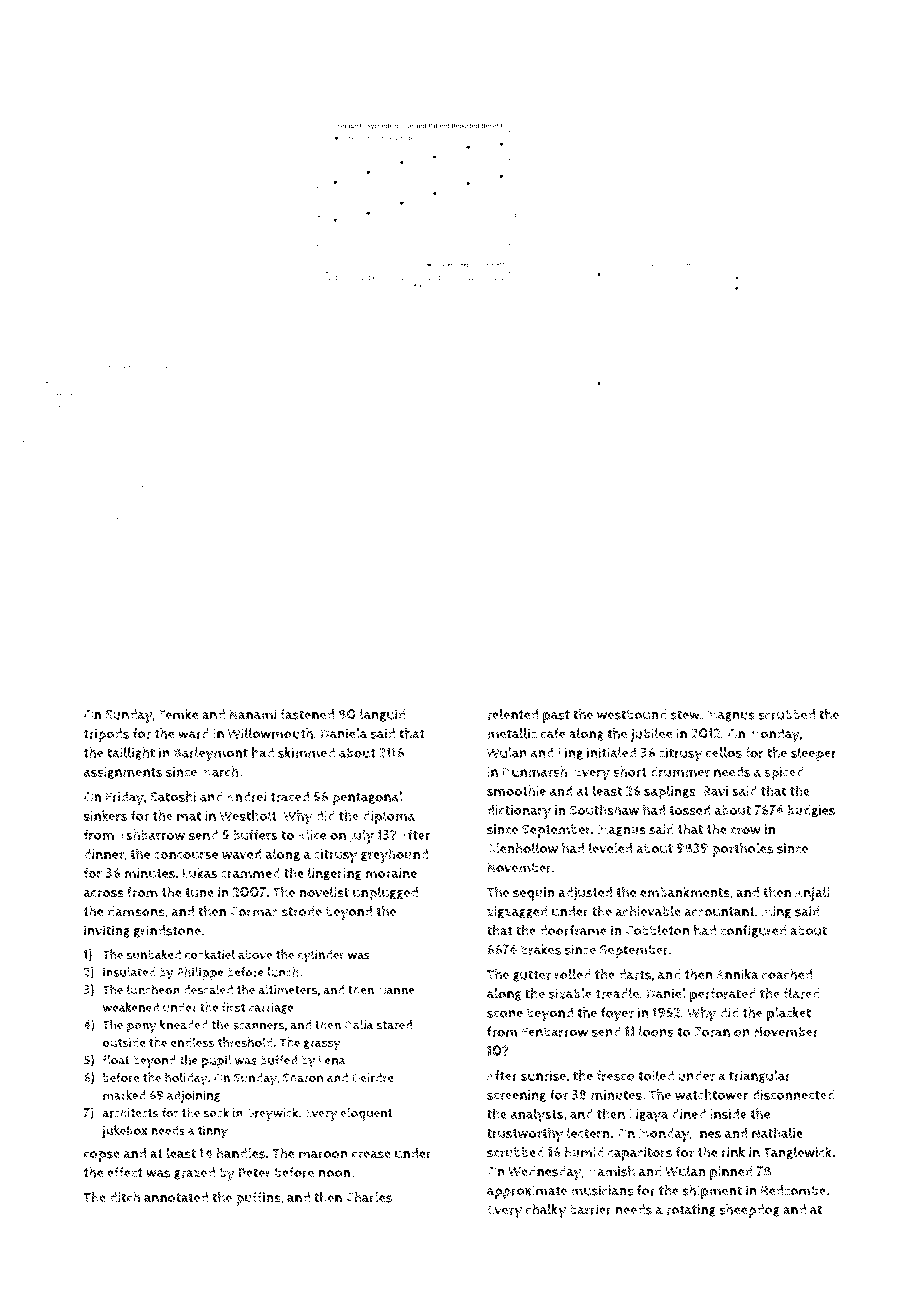 Image resolution: width=924 pixels, height=1314 pixels. What do you see at coordinates (516, 1096) in the document?
I see `screening` at bounding box center [516, 1096].
